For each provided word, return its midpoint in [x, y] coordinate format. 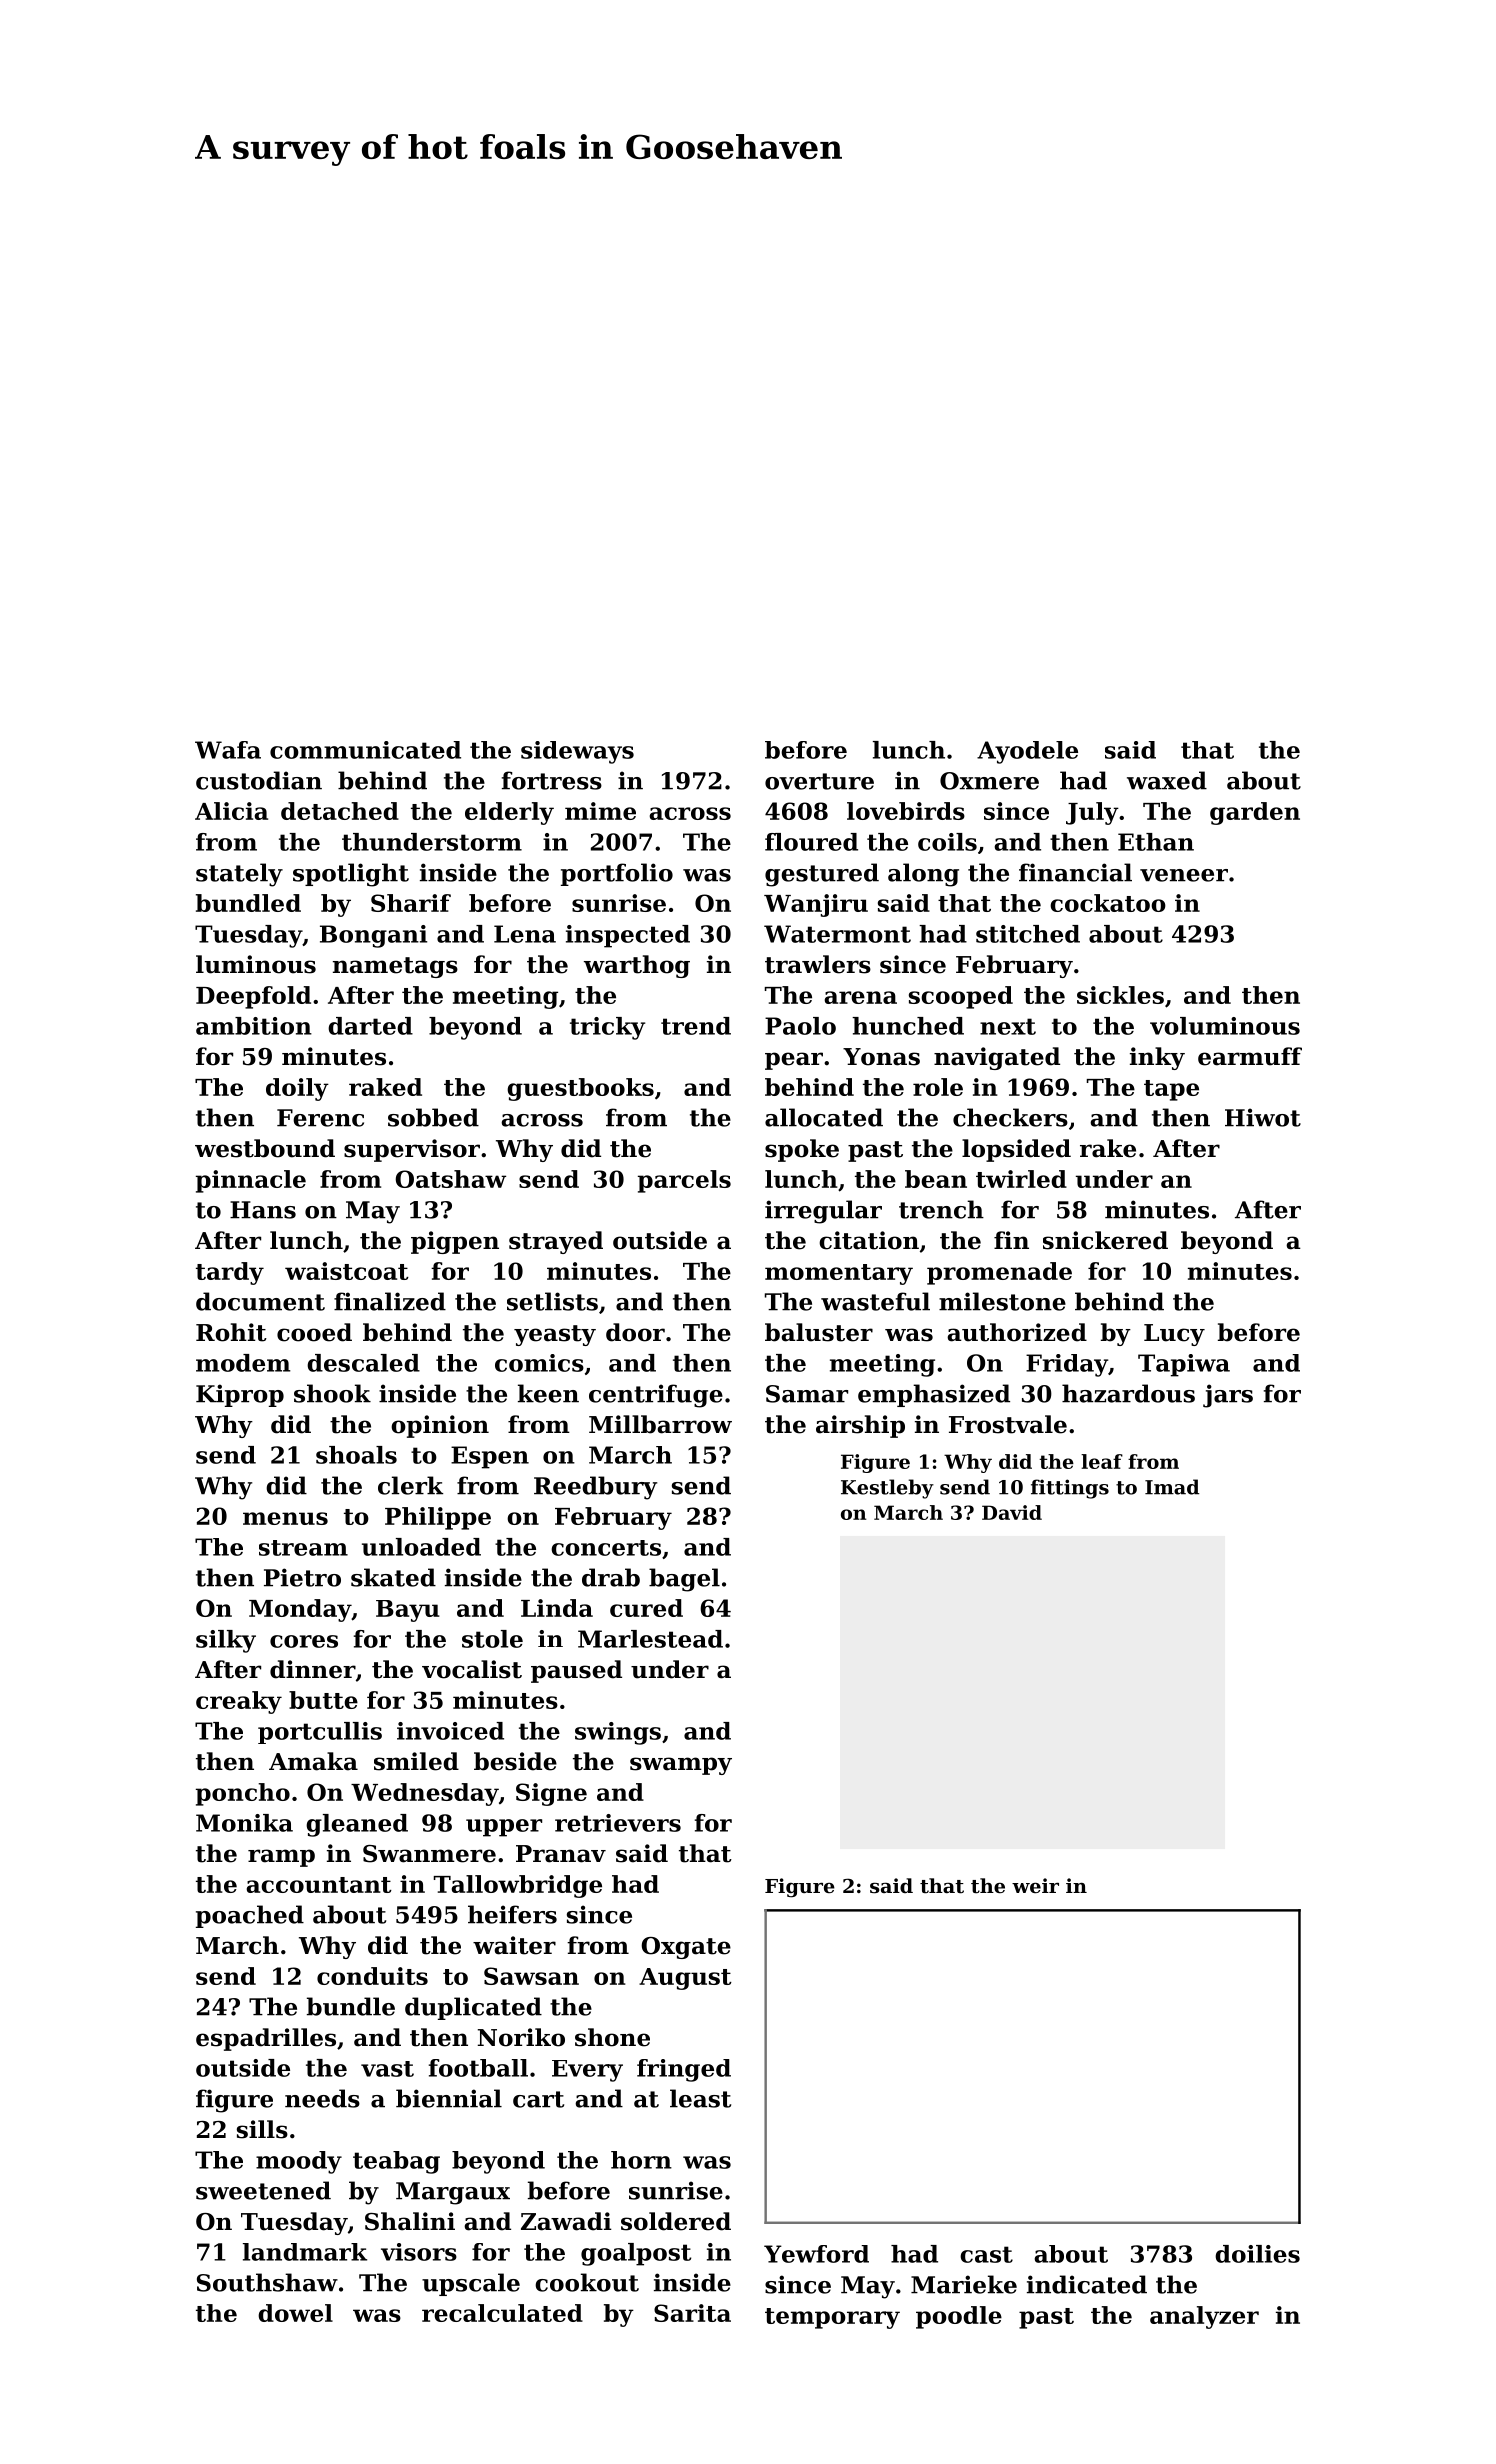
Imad [1172, 1487]
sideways [577, 752]
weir [1035, 1885]
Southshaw [267, 2282]
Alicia [231, 811]
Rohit [231, 1332]
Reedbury [595, 1488]
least [700, 2098]
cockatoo [1108, 903]
